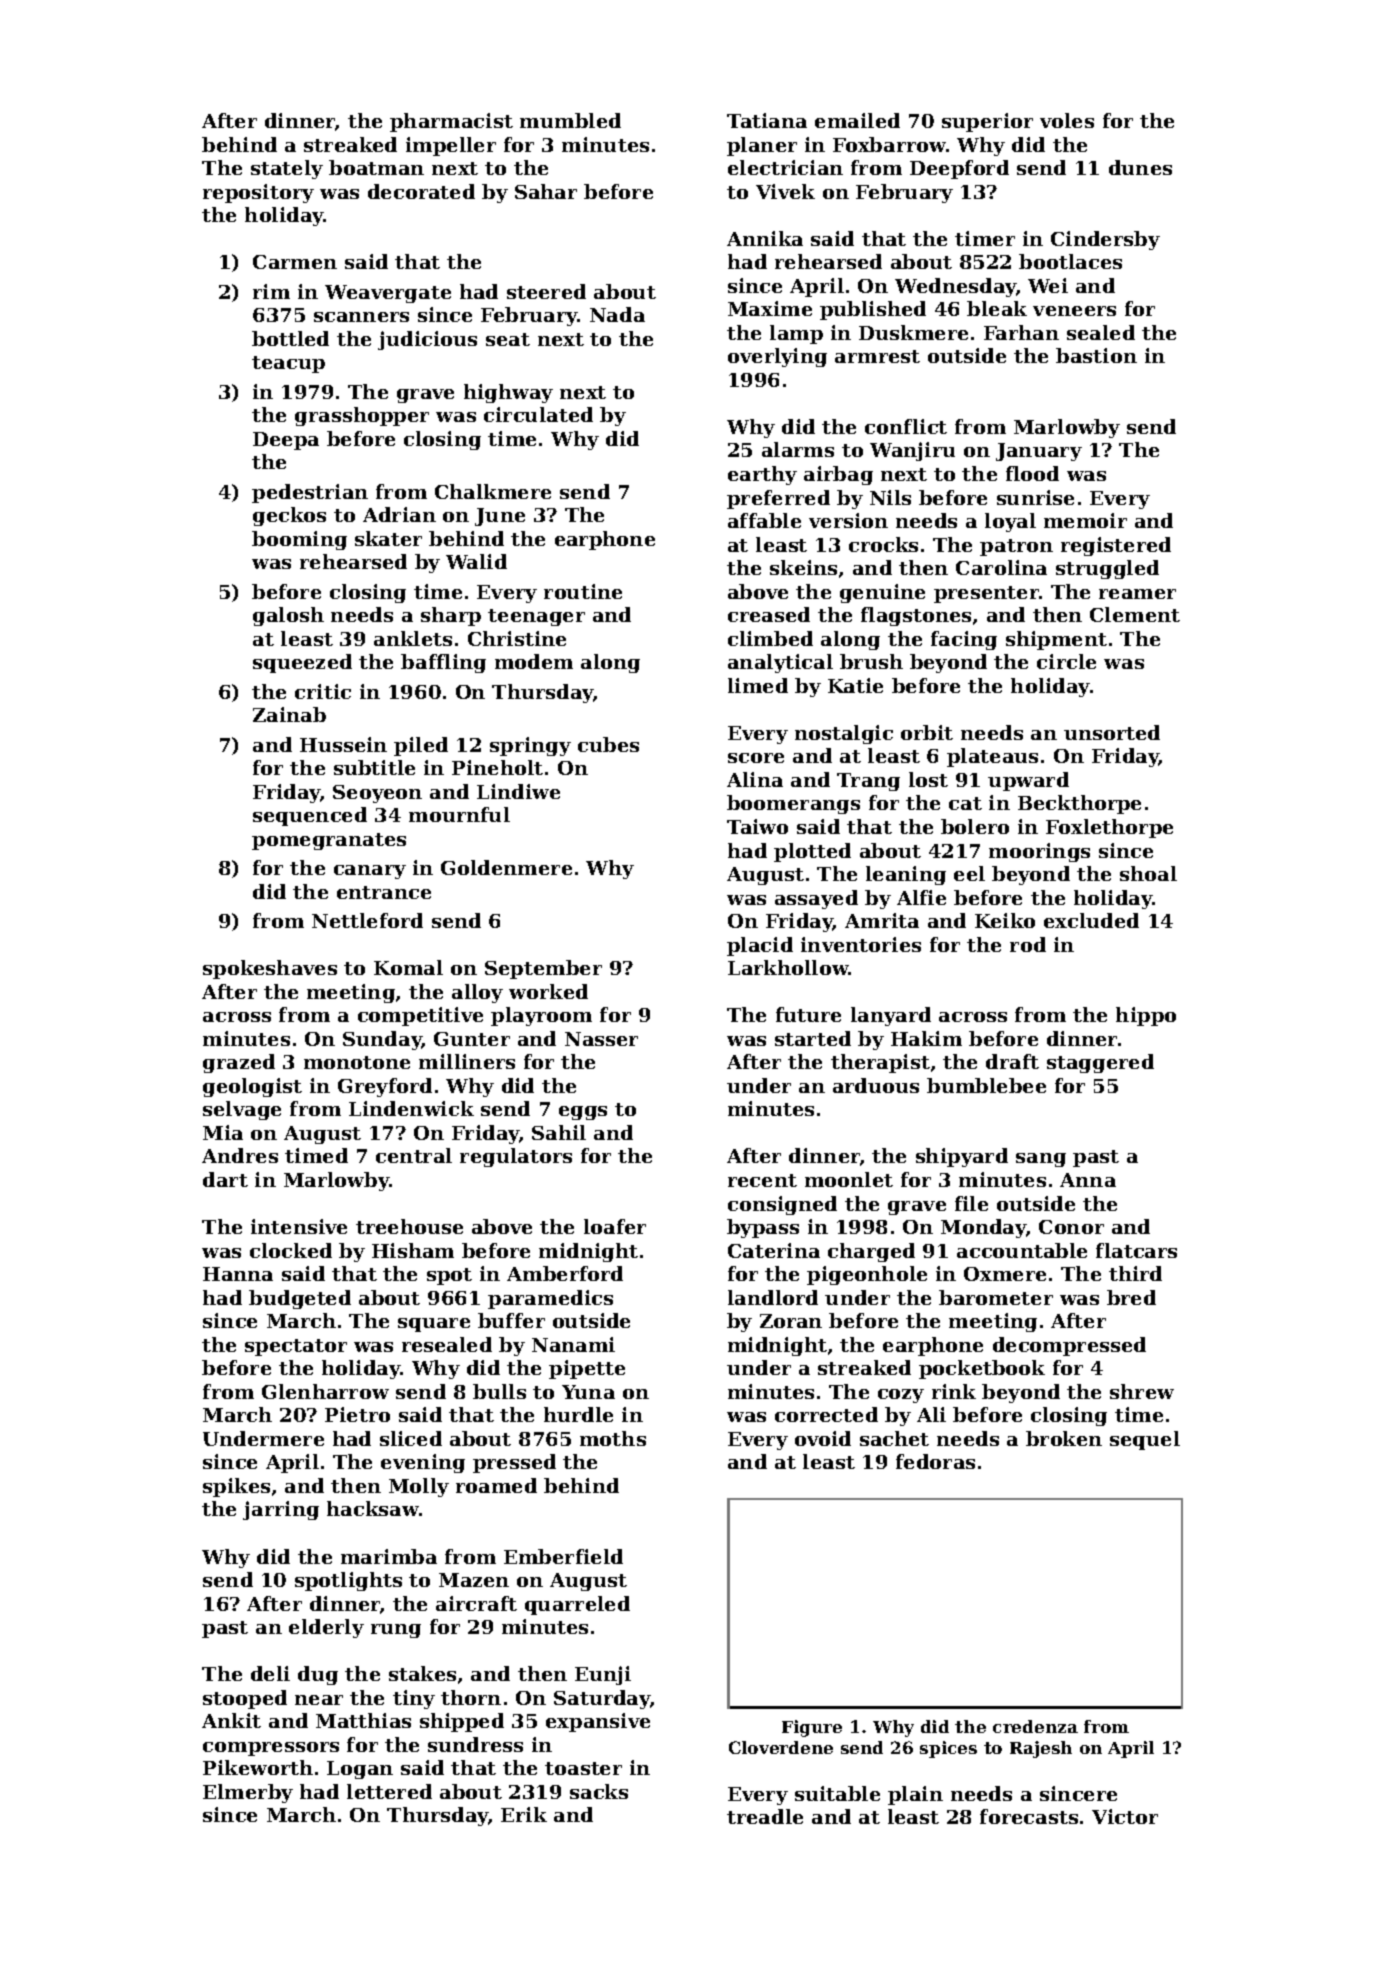 The height and width of the page is (1969, 1386). Describe the element at coordinates (524, 1814) in the page. I see `Erik` at that location.
